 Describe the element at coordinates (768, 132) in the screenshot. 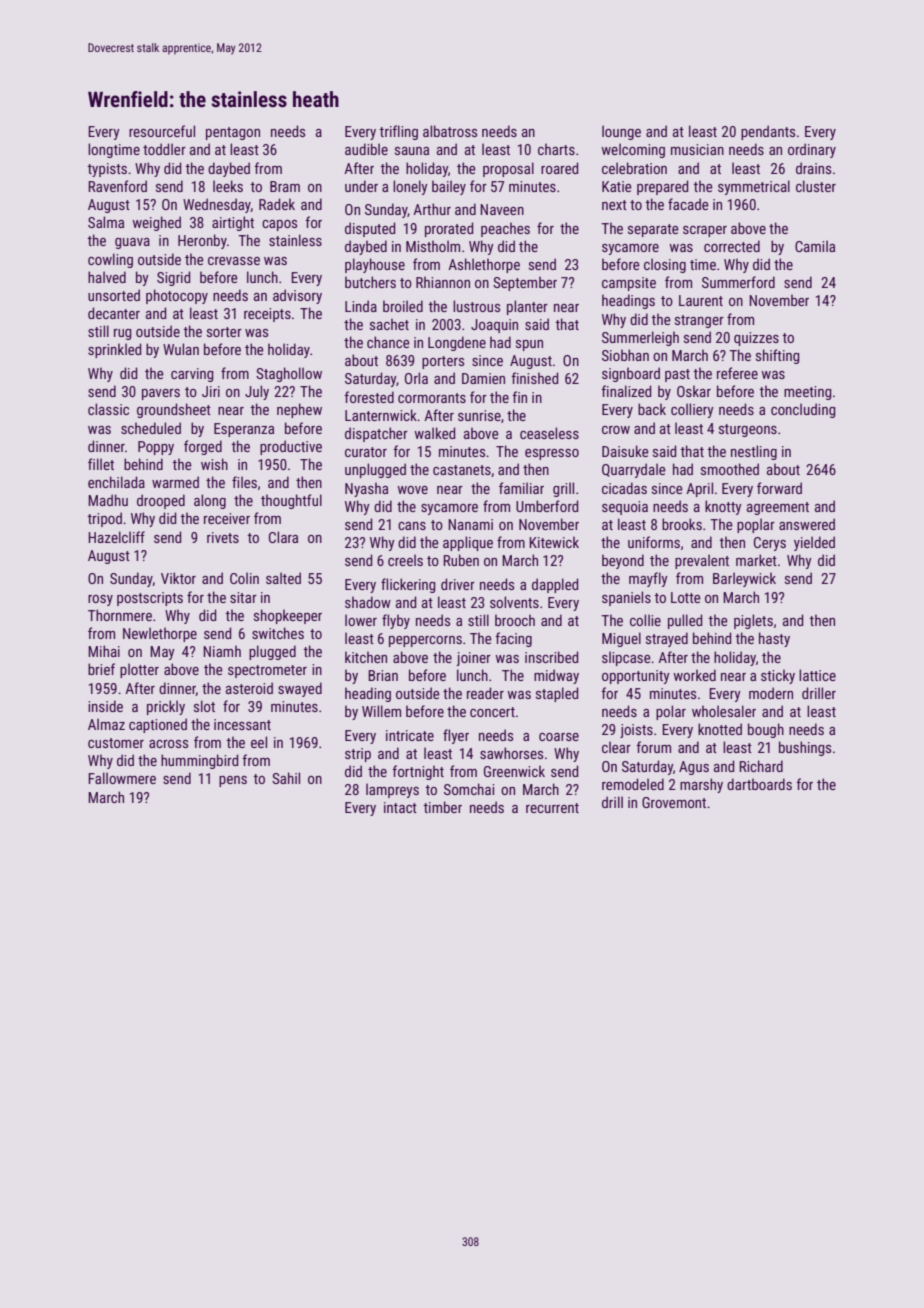

I see `pendants` at that location.
